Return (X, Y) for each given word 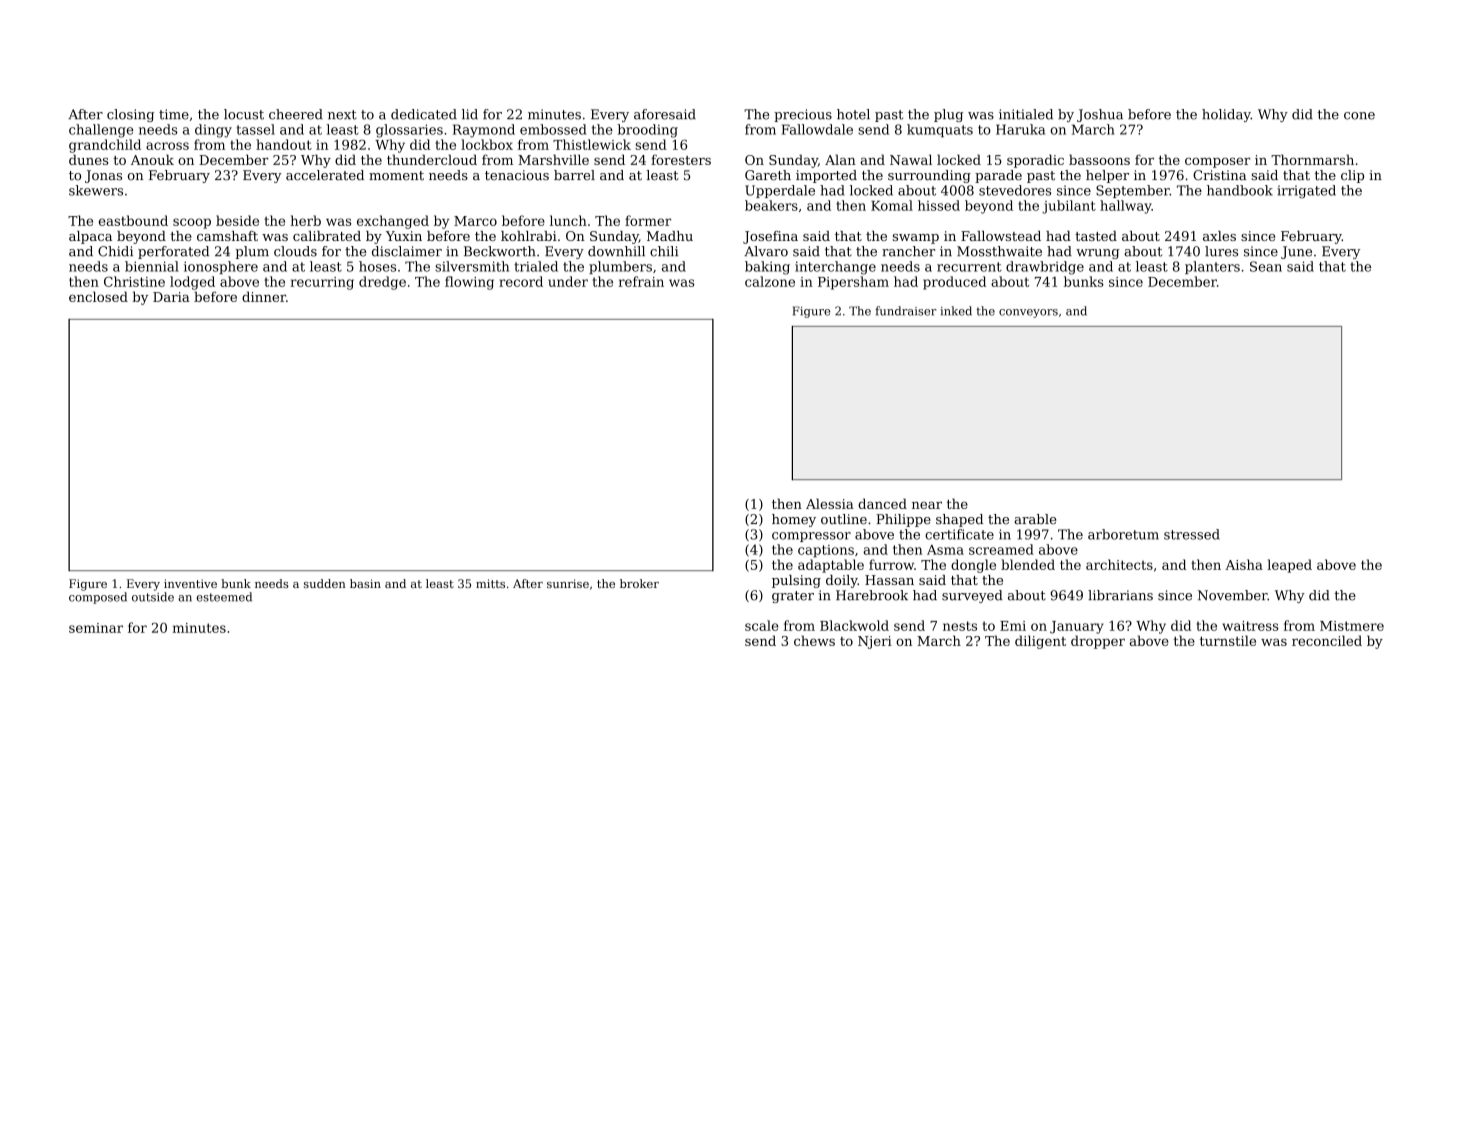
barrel (574, 175)
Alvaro (766, 251)
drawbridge (1045, 268)
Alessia (830, 503)
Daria (171, 297)
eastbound (133, 220)
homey (794, 520)
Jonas (103, 176)
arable (1035, 519)
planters (1212, 267)
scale (761, 625)
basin (365, 583)
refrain (641, 281)
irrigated (1306, 191)
